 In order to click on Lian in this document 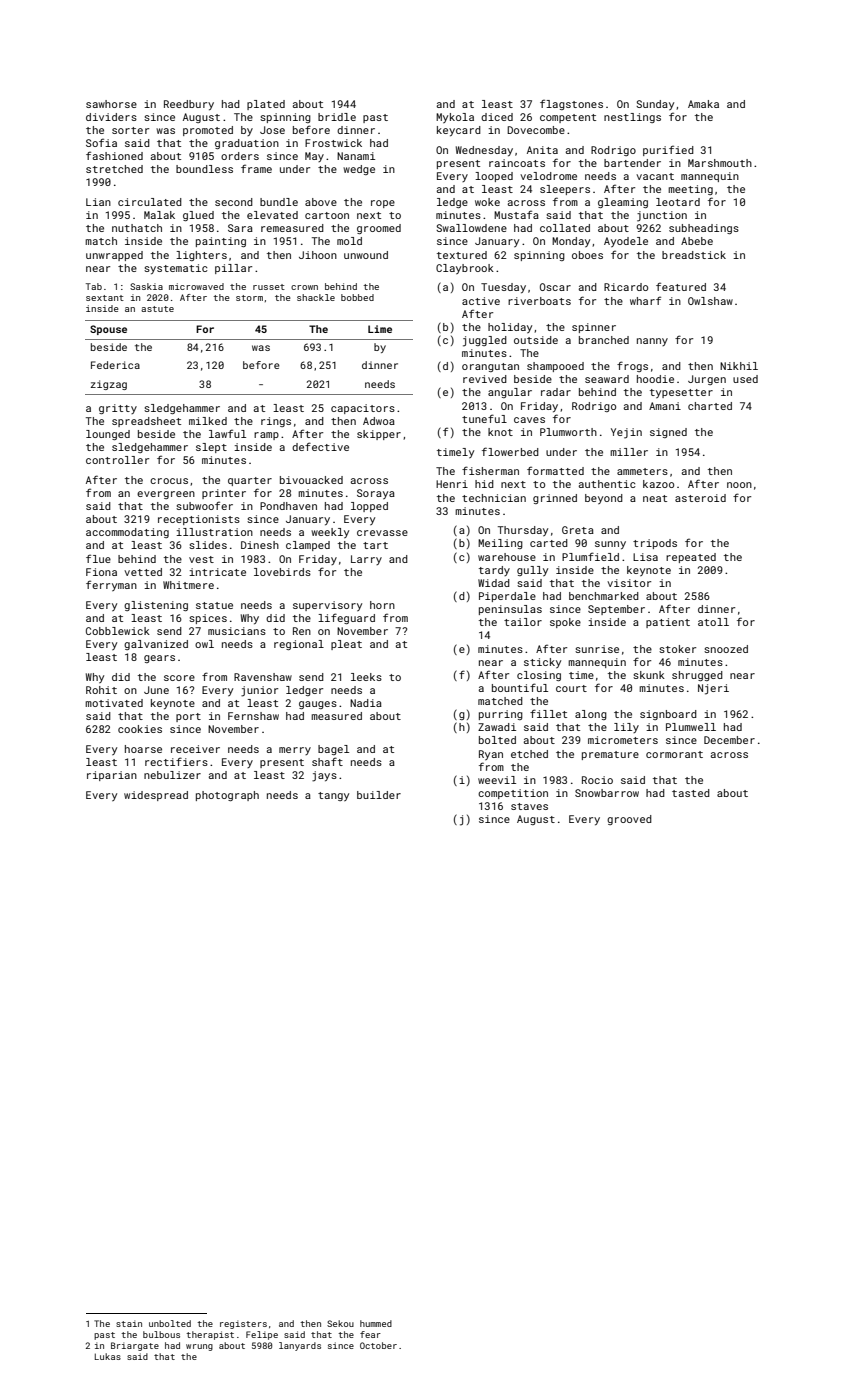, I will do `click(98, 202)`.
